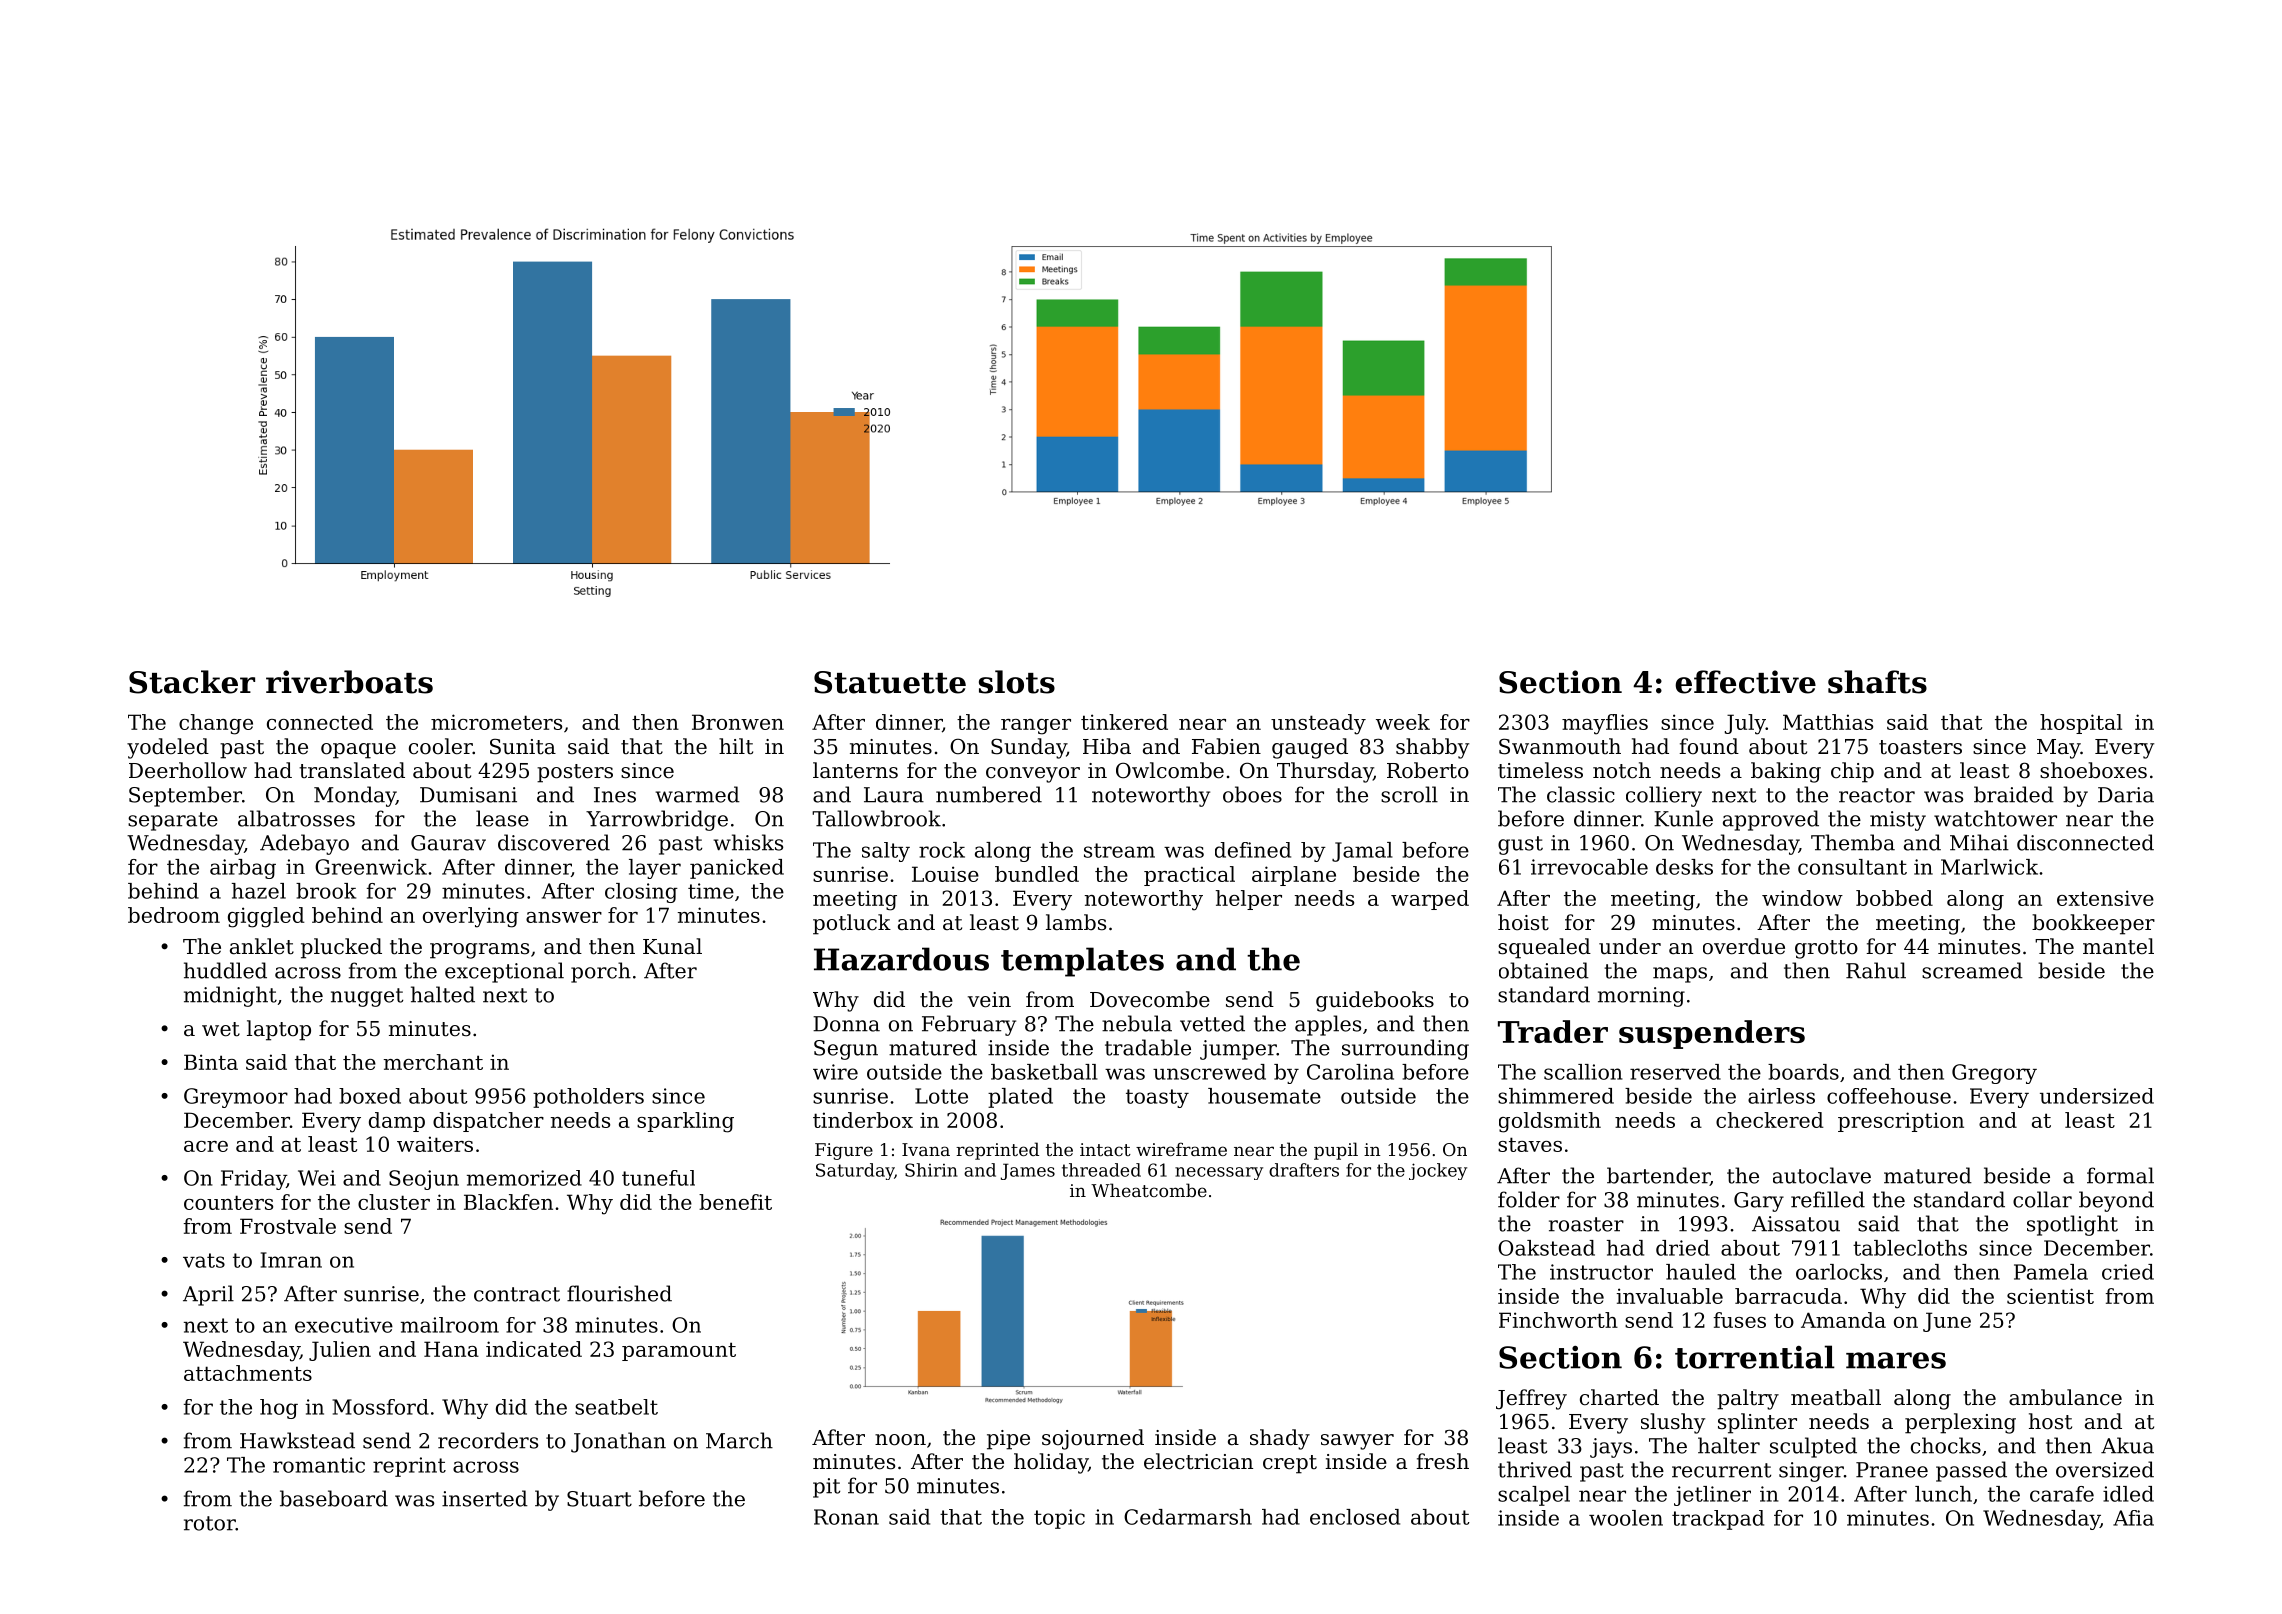  Describe the element at coordinates (1209, 1072) in the screenshot. I see `unscrewed` at that location.
